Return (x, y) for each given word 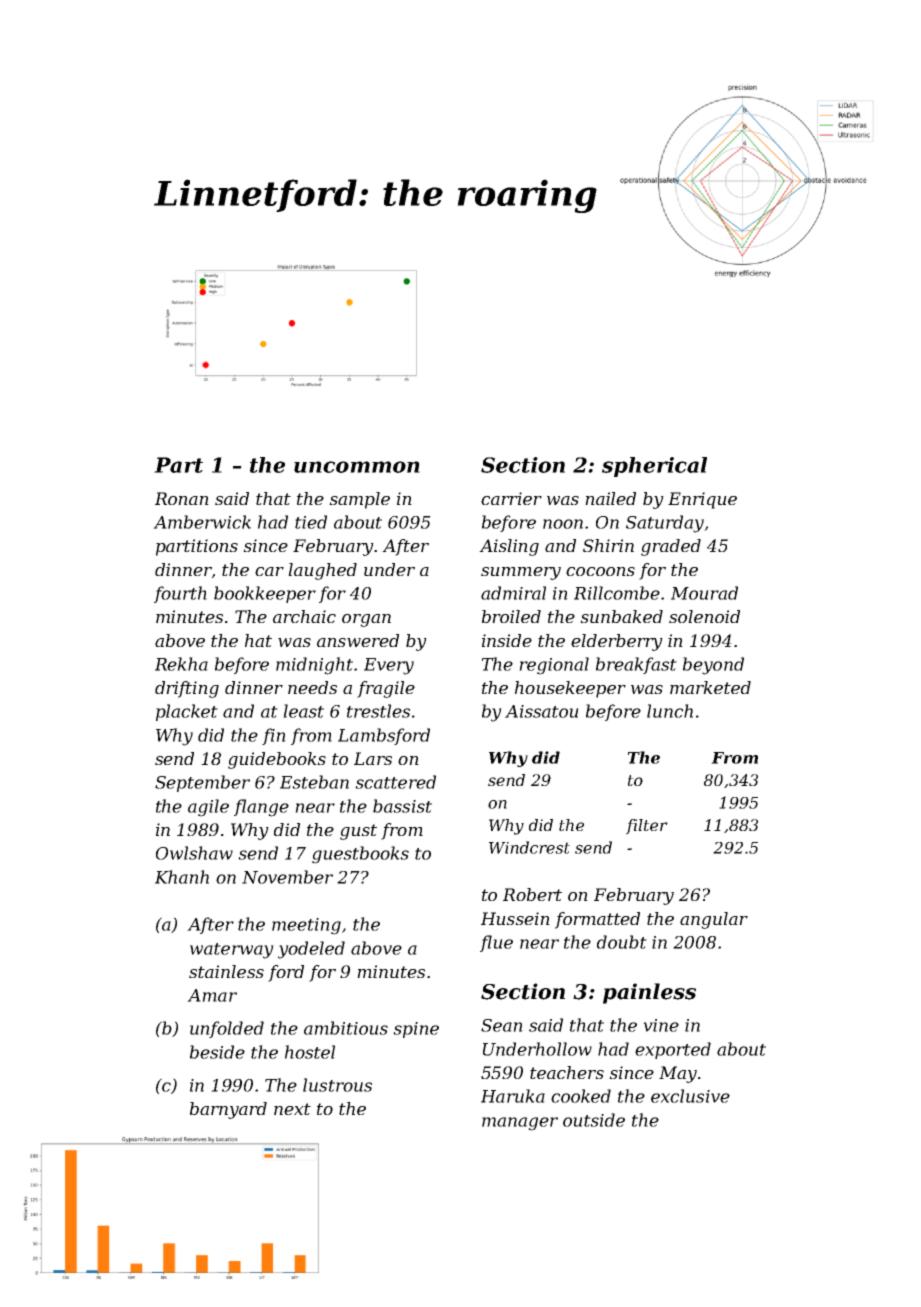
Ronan (182, 498)
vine (661, 1025)
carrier (511, 498)
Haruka (513, 1096)
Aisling (509, 547)
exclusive (690, 1096)
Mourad (704, 593)
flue (496, 943)
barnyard (228, 1110)
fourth (180, 594)
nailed (610, 498)
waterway (232, 951)
